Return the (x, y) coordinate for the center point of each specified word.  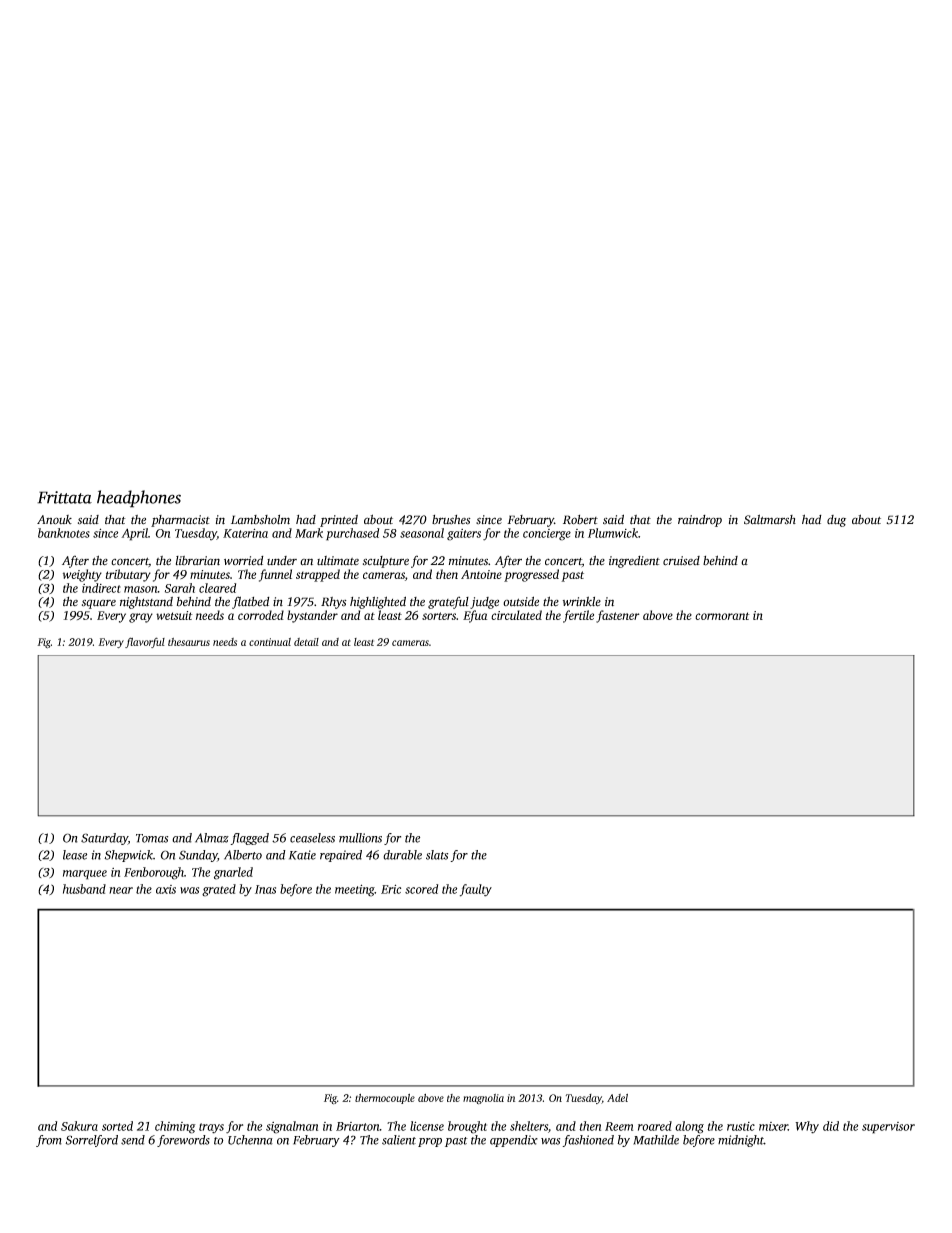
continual (270, 642)
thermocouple (385, 1099)
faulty (476, 890)
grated (219, 890)
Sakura (79, 1126)
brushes (451, 520)
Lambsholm (260, 520)
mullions (360, 838)
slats (437, 855)
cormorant (722, 616)
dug (836, 521)
